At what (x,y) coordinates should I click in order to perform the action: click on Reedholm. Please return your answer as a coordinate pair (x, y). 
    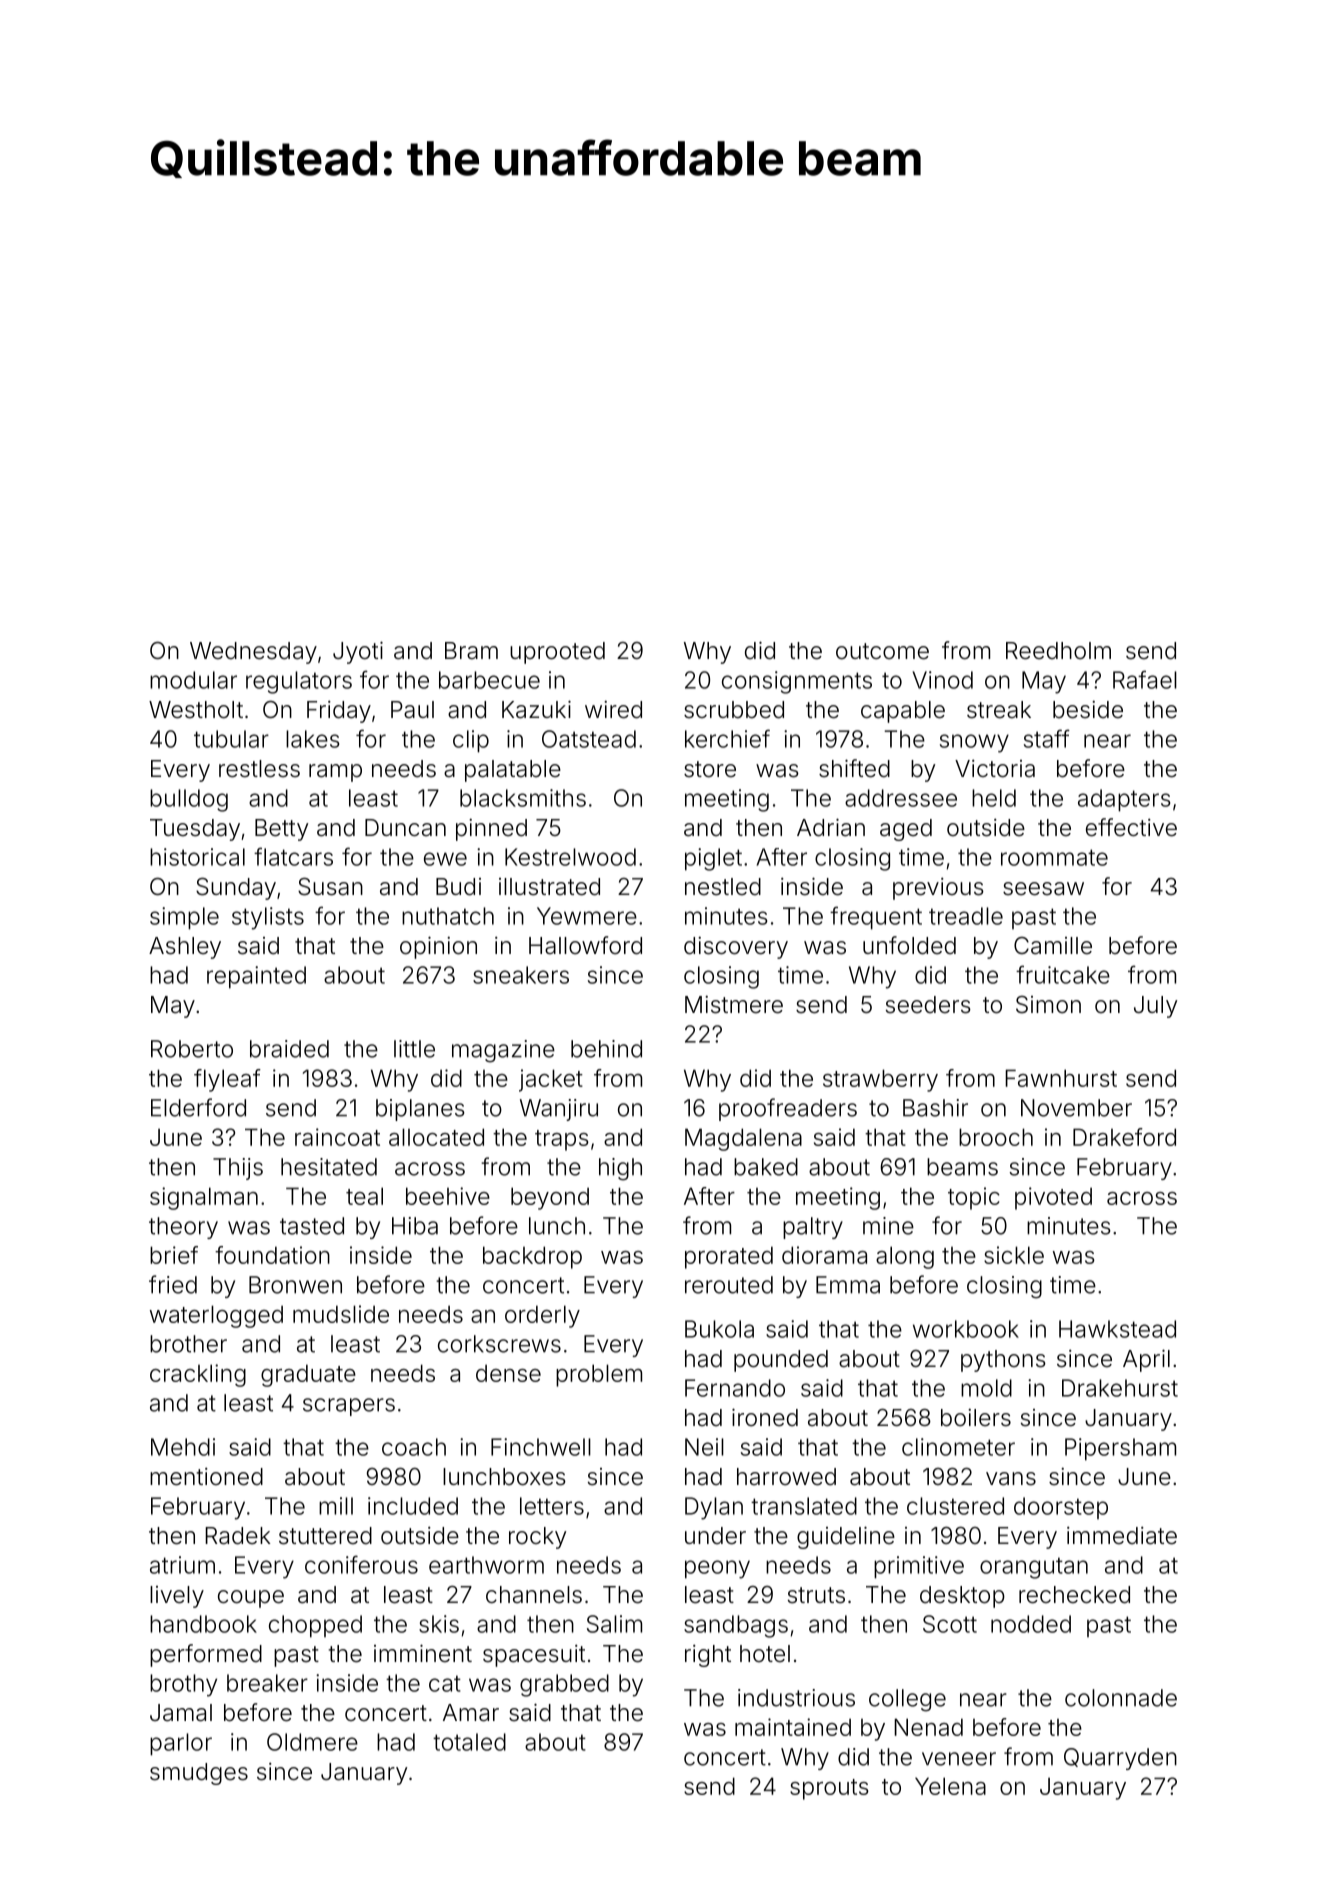
    Looking at the image, I should click on (1058, 651).
